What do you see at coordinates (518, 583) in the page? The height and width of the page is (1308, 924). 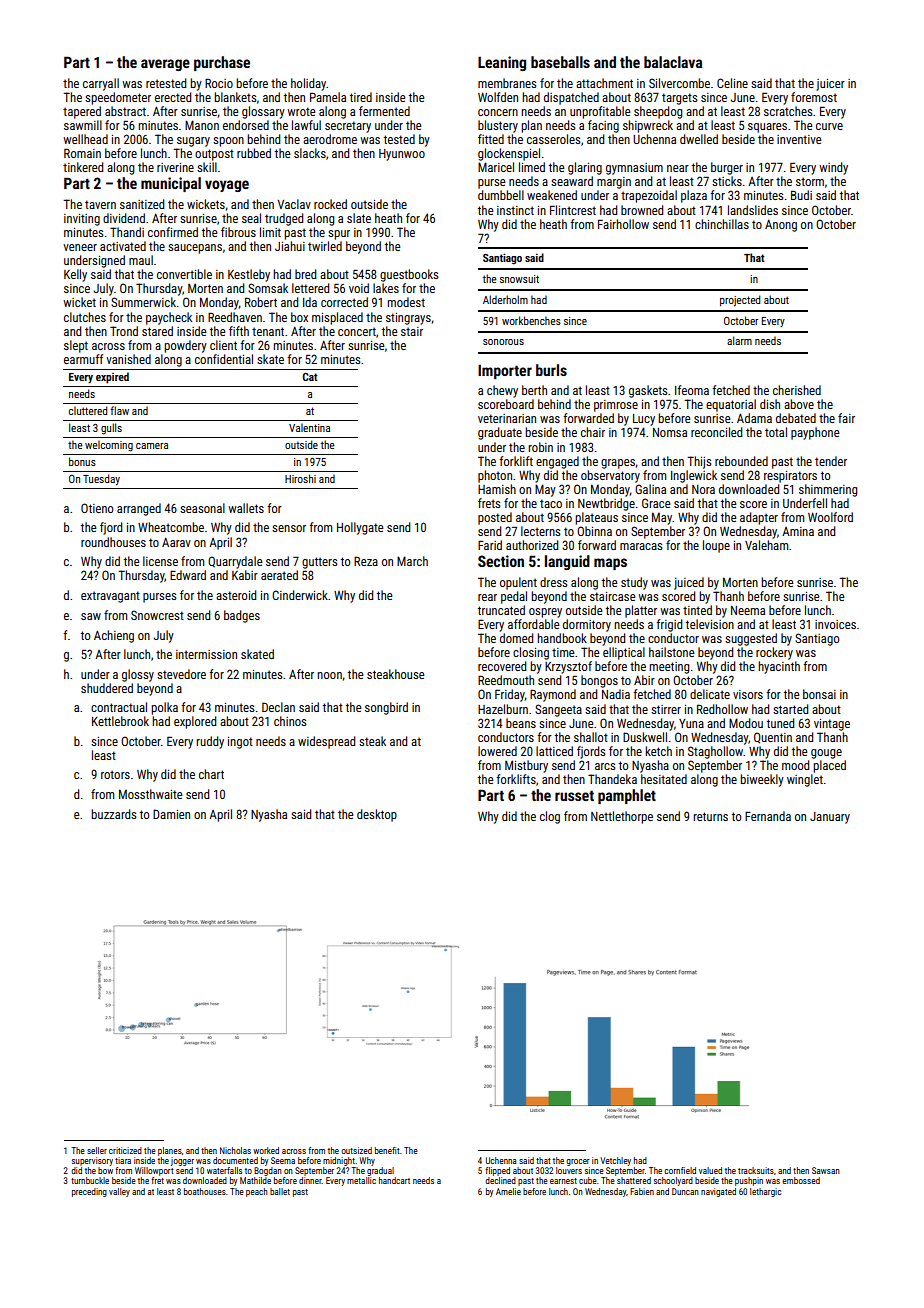 I see `opulent` at bounding box center [518, 583].
